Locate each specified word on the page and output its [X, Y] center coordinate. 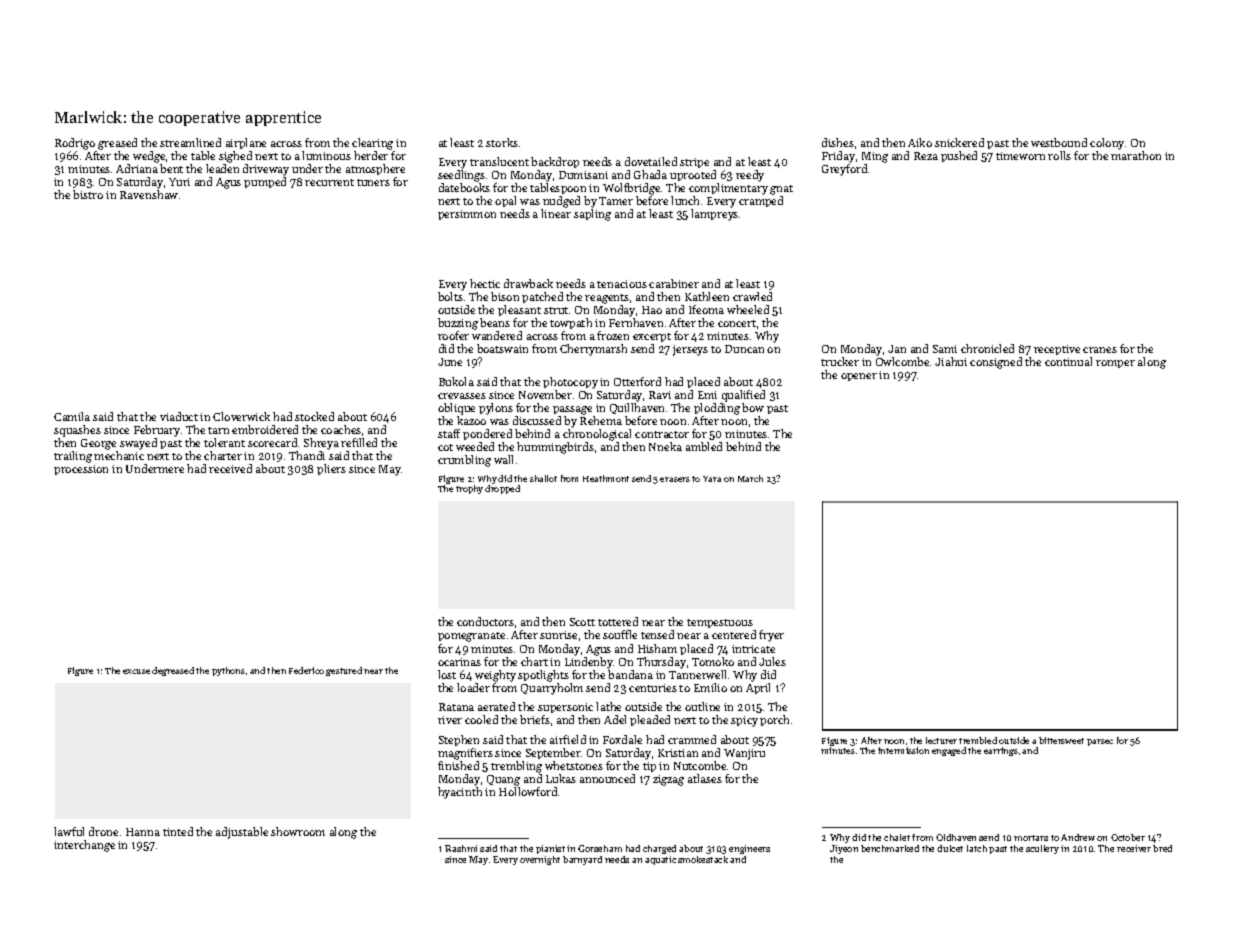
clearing [372, 144]
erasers [675, 479]
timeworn [1020, 156]
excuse [136, 671]
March [750, 478]
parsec [1100, 742]
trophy [469, 489]
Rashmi [461, 848]
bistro [88, 194]
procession [81, 470]
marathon [1136, 155]
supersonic [565, 708]
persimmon [467, 215]
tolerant [224, 442]
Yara [712, 479]
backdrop [555, 162]
